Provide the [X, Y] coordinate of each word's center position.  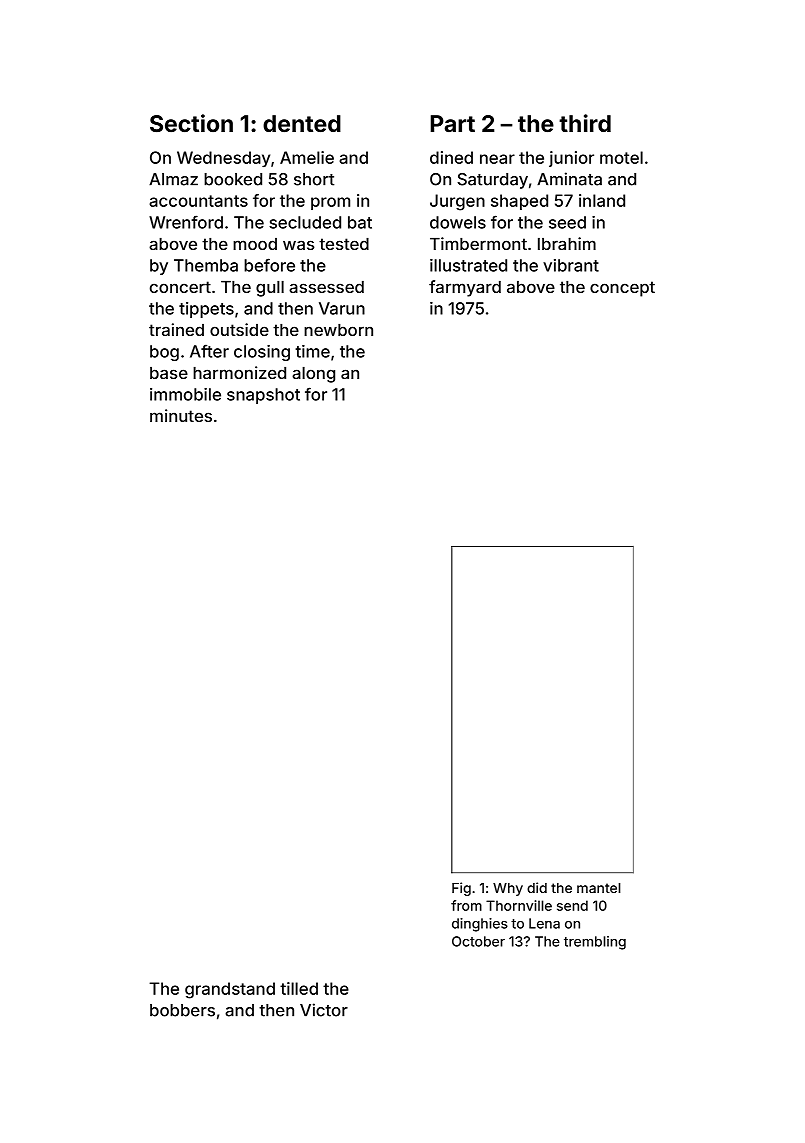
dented [302, 123]
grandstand [230, 990]
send [572, 905]
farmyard [465, 288]
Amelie [307, 157]
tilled [299, 988]
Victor [324, 1010]
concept [622, 289]
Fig [461, 889]
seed [567, 222]
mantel [599, 888]
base [169, 373]
